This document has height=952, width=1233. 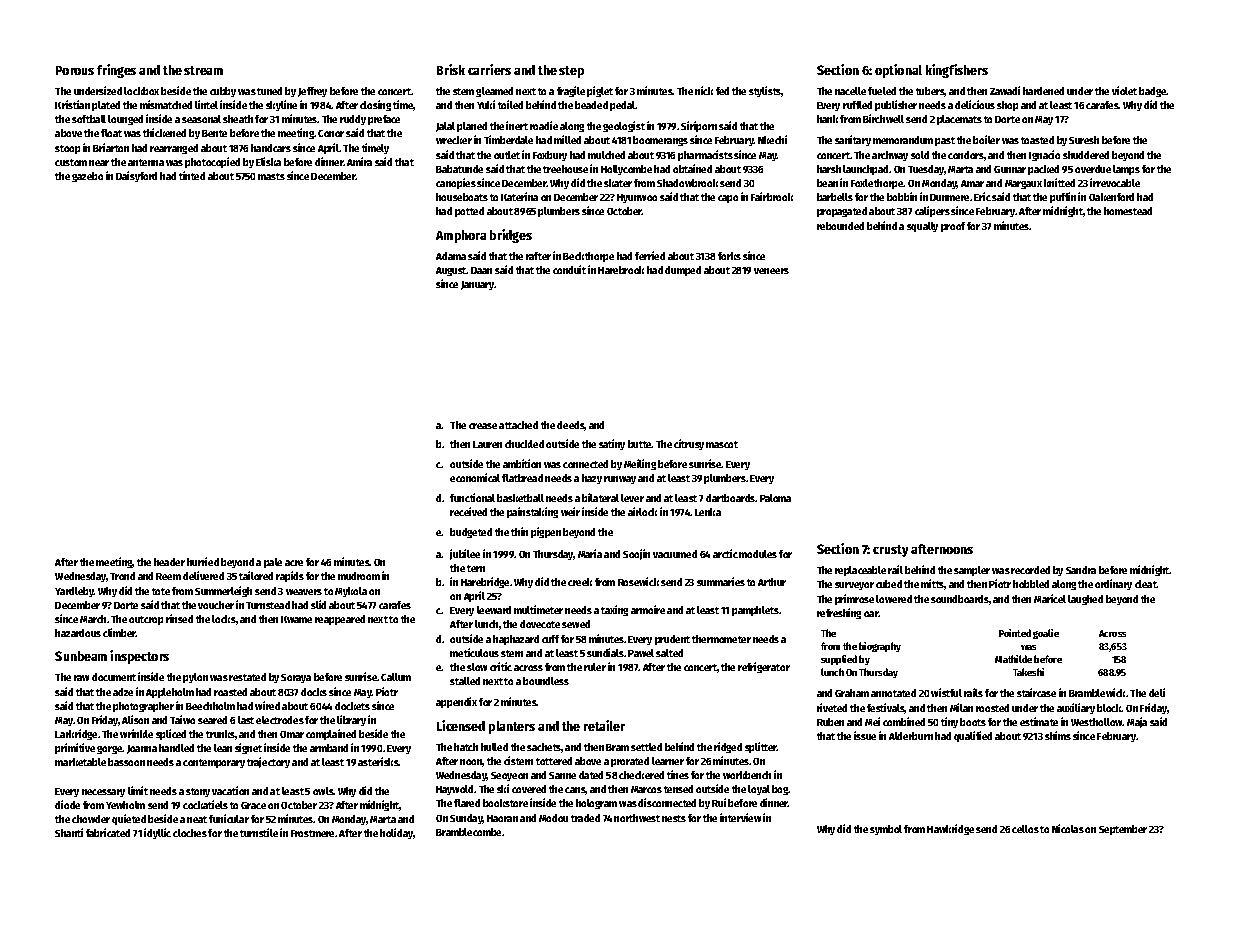 I want to click on homestead, so click(x=1128, y=211).
